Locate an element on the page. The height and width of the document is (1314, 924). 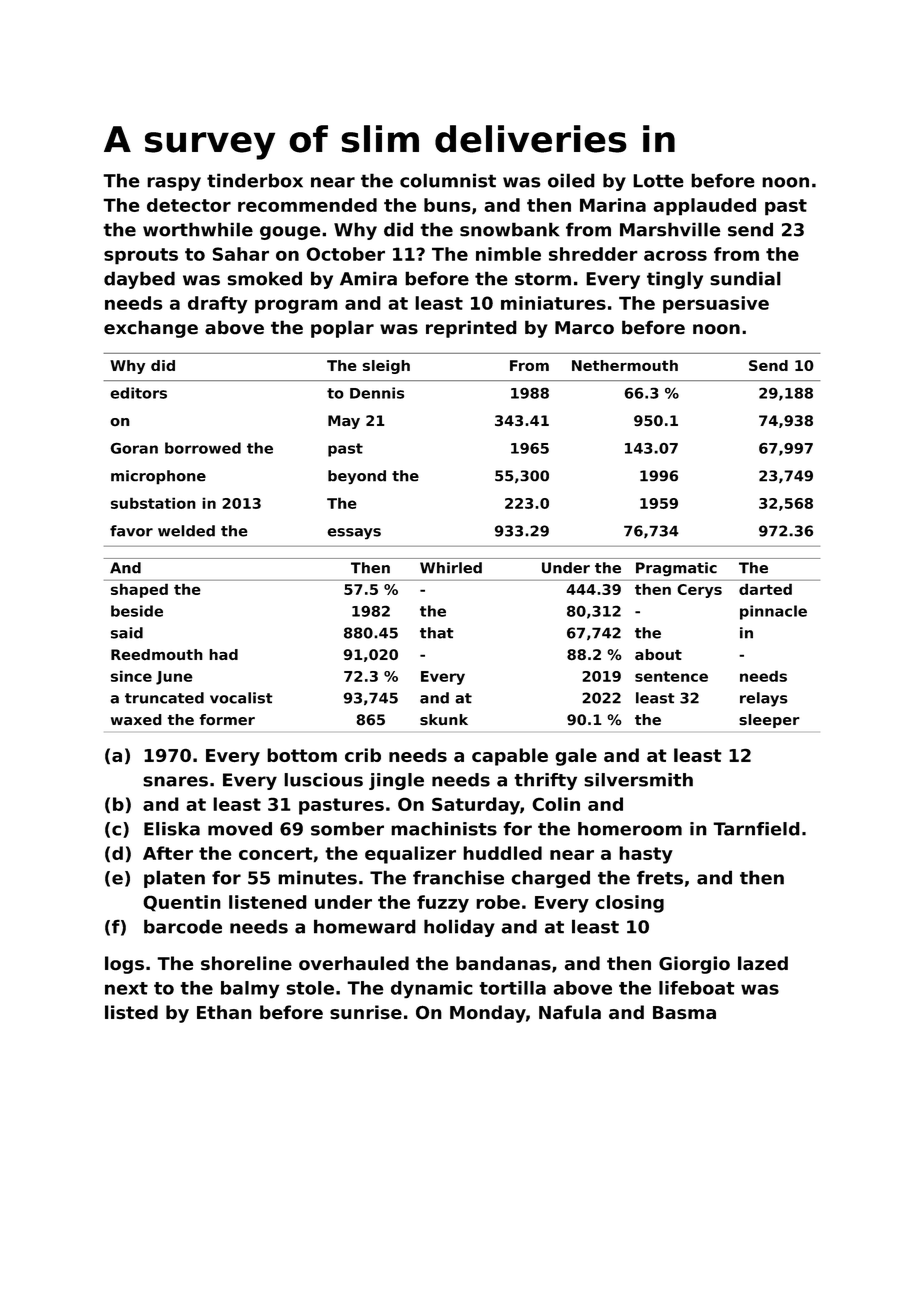
platen is located at coordinates (174, 879).
